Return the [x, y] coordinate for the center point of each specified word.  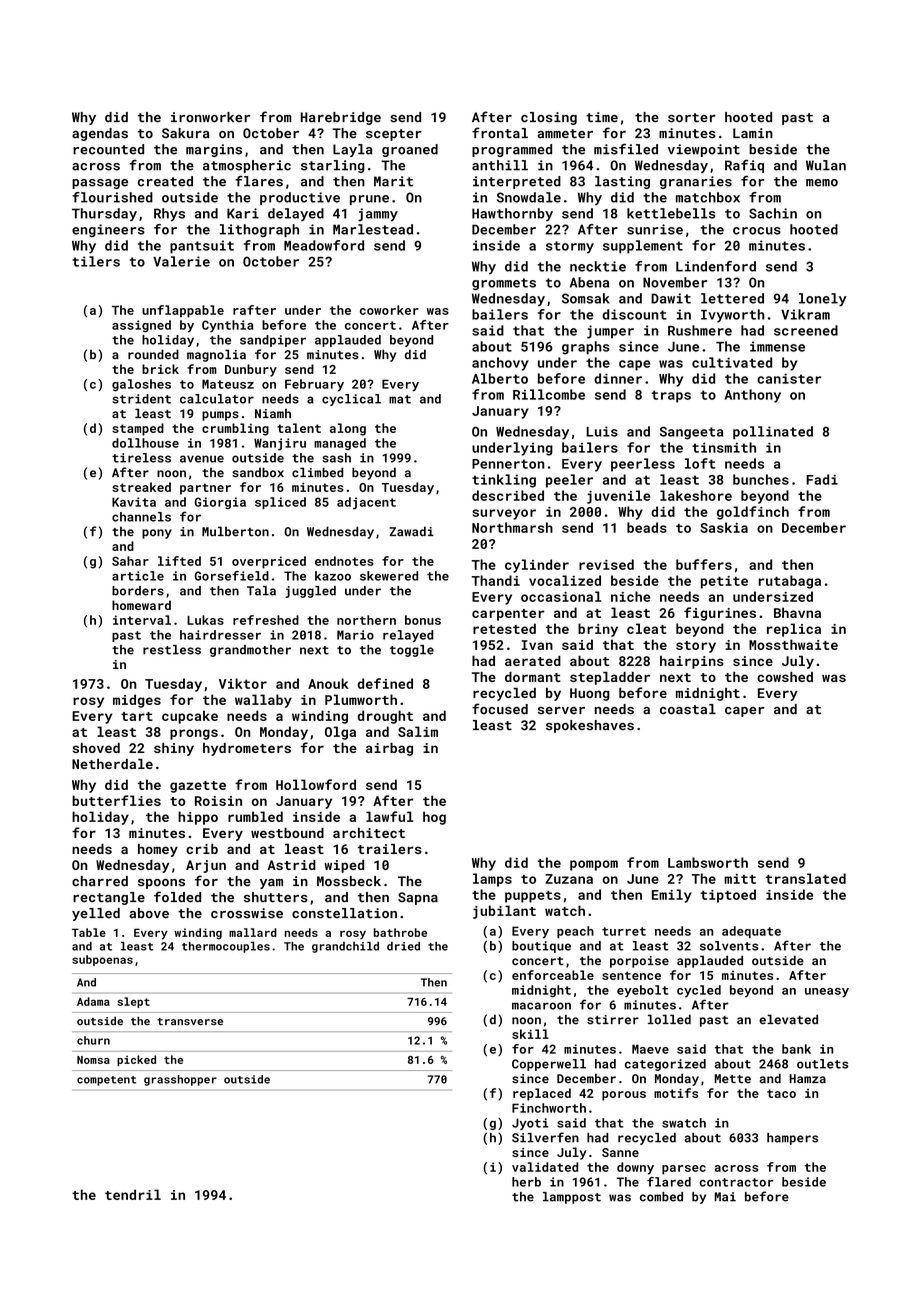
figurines [720, 614]
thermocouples [226, 947]
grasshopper [180, 1080]
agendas [100, 134]
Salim [418, 731]
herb [526, 1182]
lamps [492, 880]
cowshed [785, 677]
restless [172, 650]
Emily [672, 896]
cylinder [537, 566]
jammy [378, 215]
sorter [692, 118]
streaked [141, 487]
